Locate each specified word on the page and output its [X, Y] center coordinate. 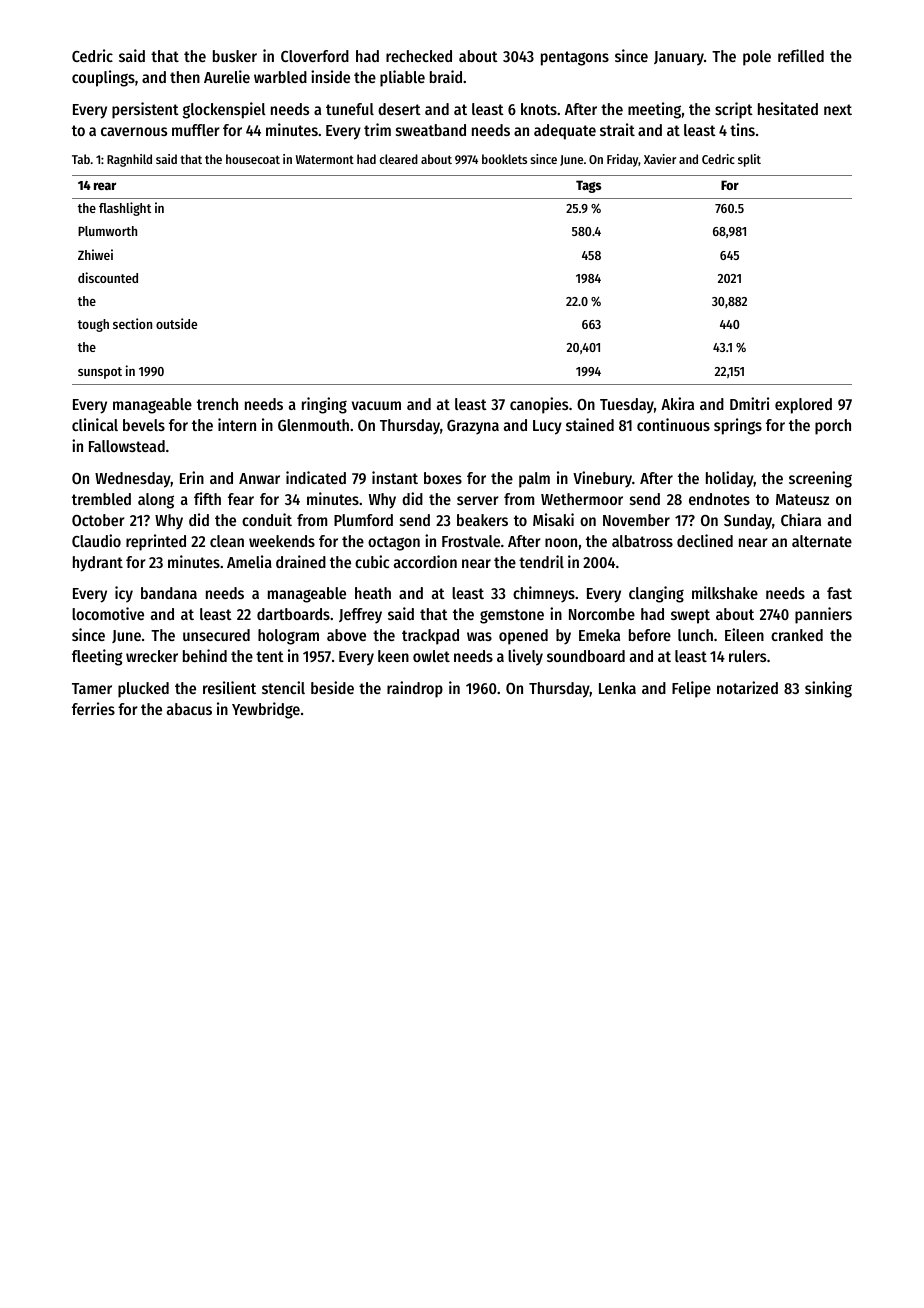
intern [237, 424]
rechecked [419, 56]
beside [332, 687]
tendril [541, 561]
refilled [801, 55]
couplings [103, 78]
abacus [189, 709]
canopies [539, 405]
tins [742, 129]
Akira [677, 403]
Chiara [801, 519]
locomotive [108, 613]
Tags [588, 186]
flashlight [125, 209]
